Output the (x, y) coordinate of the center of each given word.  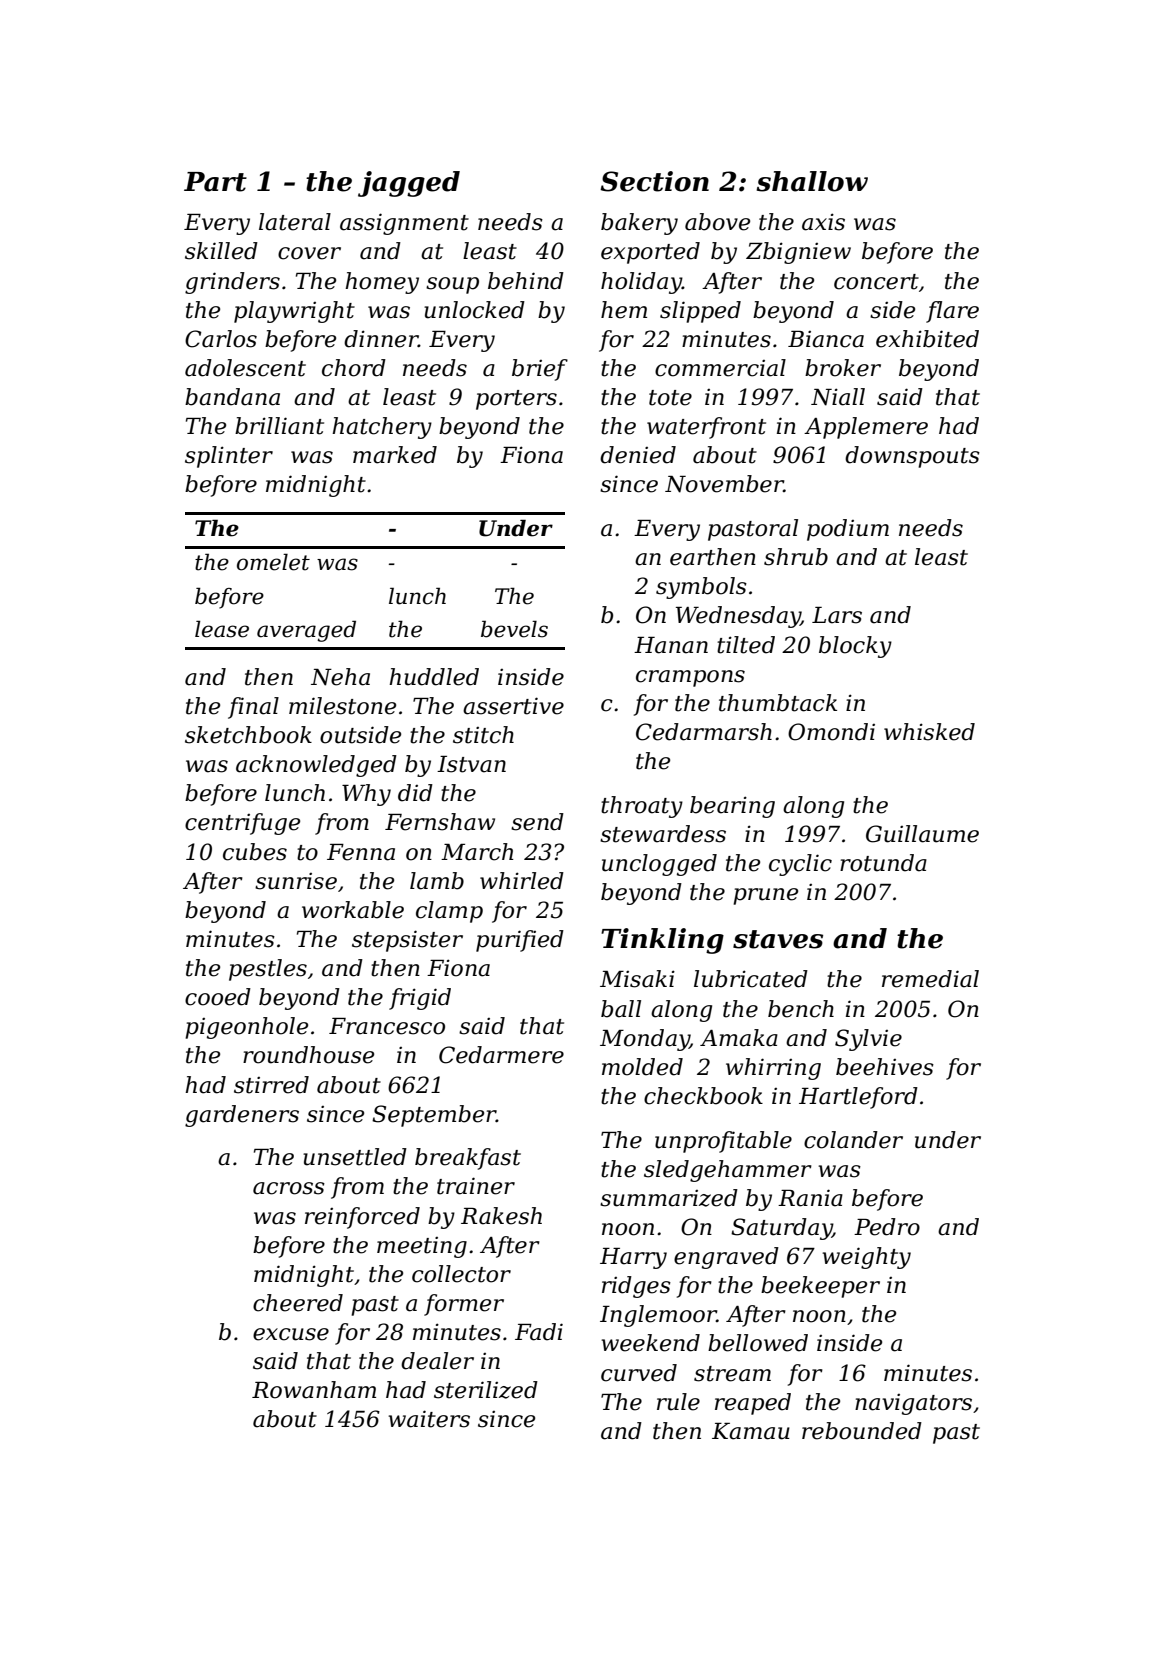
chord (354, 368)
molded (642, 1067)
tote (670, 398)
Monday (645, 1040)
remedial (930, 979)
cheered (298, 1303)
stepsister (407, 941)
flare (952, 312)
